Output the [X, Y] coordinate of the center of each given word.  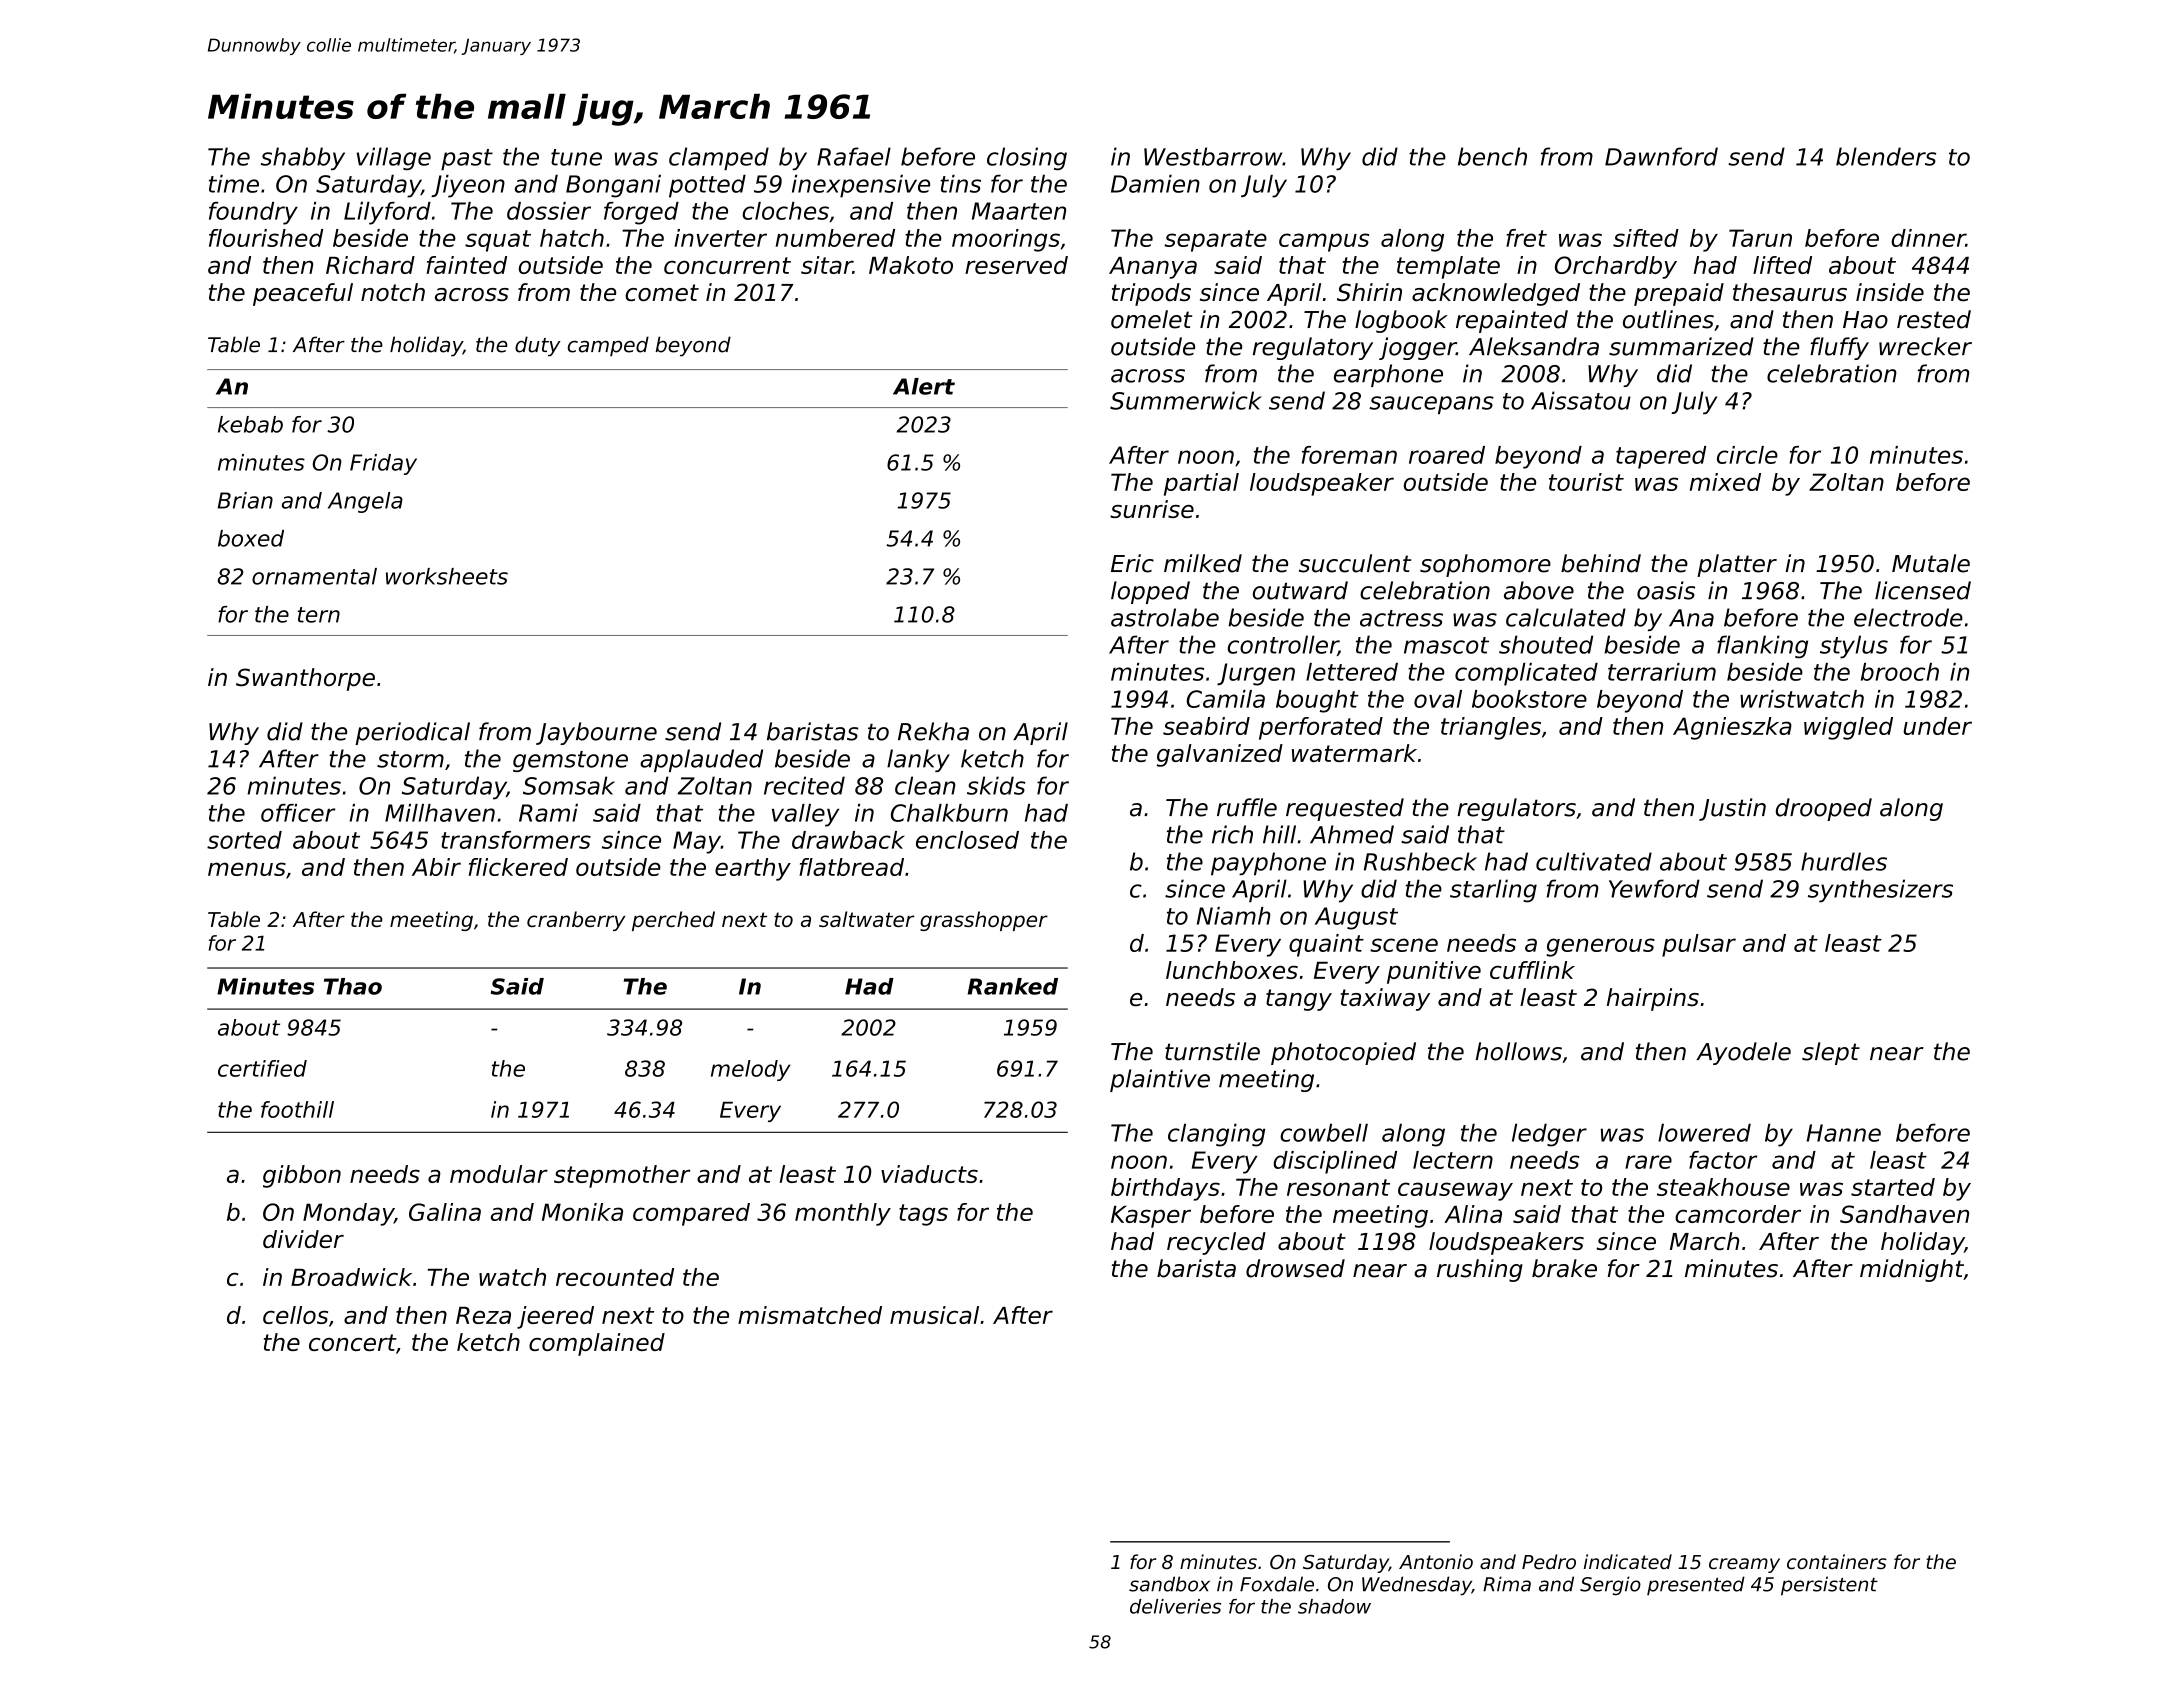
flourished [266, 238]
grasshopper [984, 921]
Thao [353, 986]
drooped [1824, 809]
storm [410, 759]
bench [1492, 156]
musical [934, 1315]
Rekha [933, 731]
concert [352, 1342]
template [1448, 267]
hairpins [1653, 999]
